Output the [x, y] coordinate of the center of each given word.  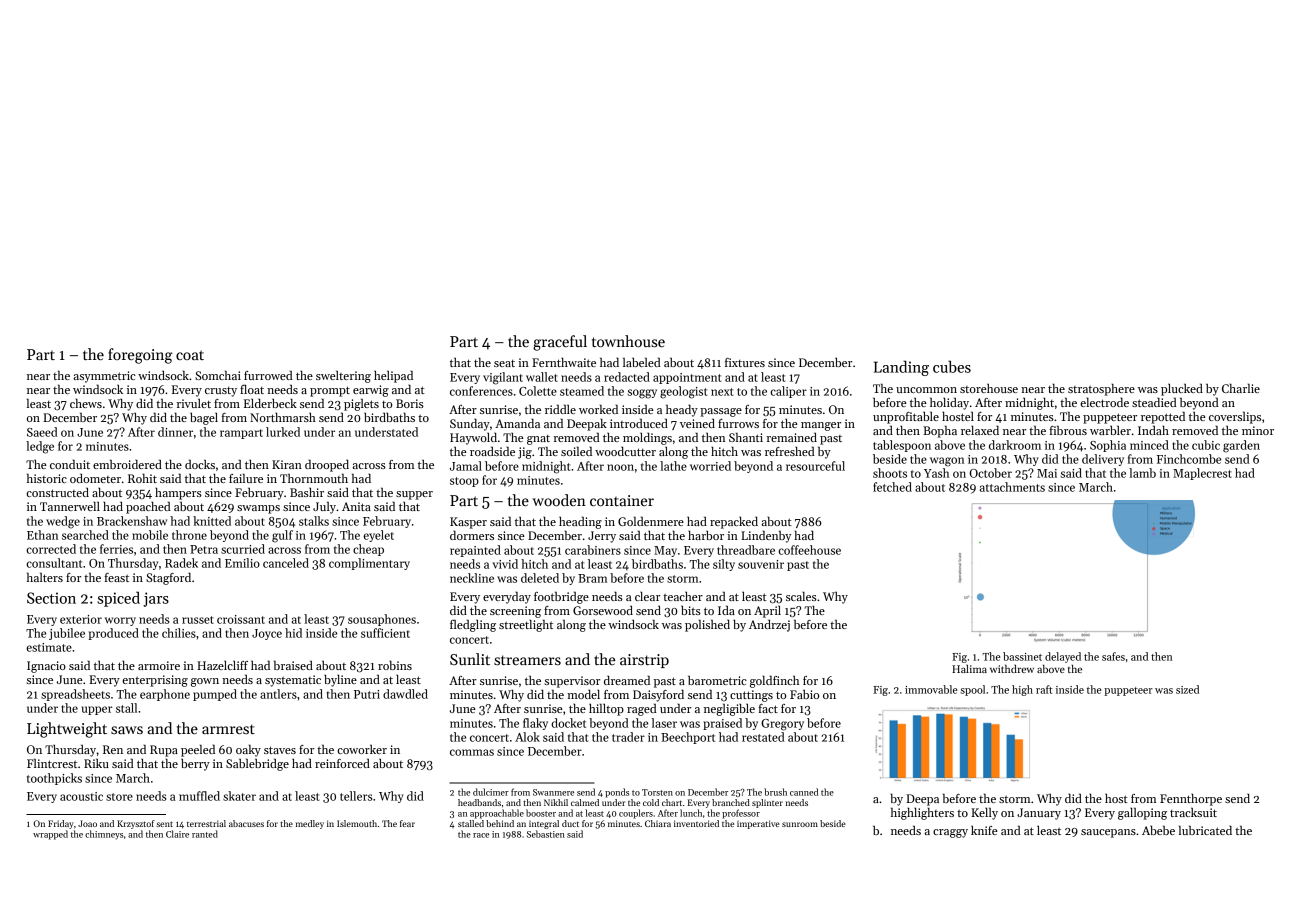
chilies [179, 633]
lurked [283, 432]
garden [1241, 446]
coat [190, 355]
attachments [1012, 487]
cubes [952, 366]
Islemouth [357, 823]
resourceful [815, 466]
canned [804, 792]
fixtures [745, 362]
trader [628, 737]
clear [647, 596]
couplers [636, 814]
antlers [278, 694]
